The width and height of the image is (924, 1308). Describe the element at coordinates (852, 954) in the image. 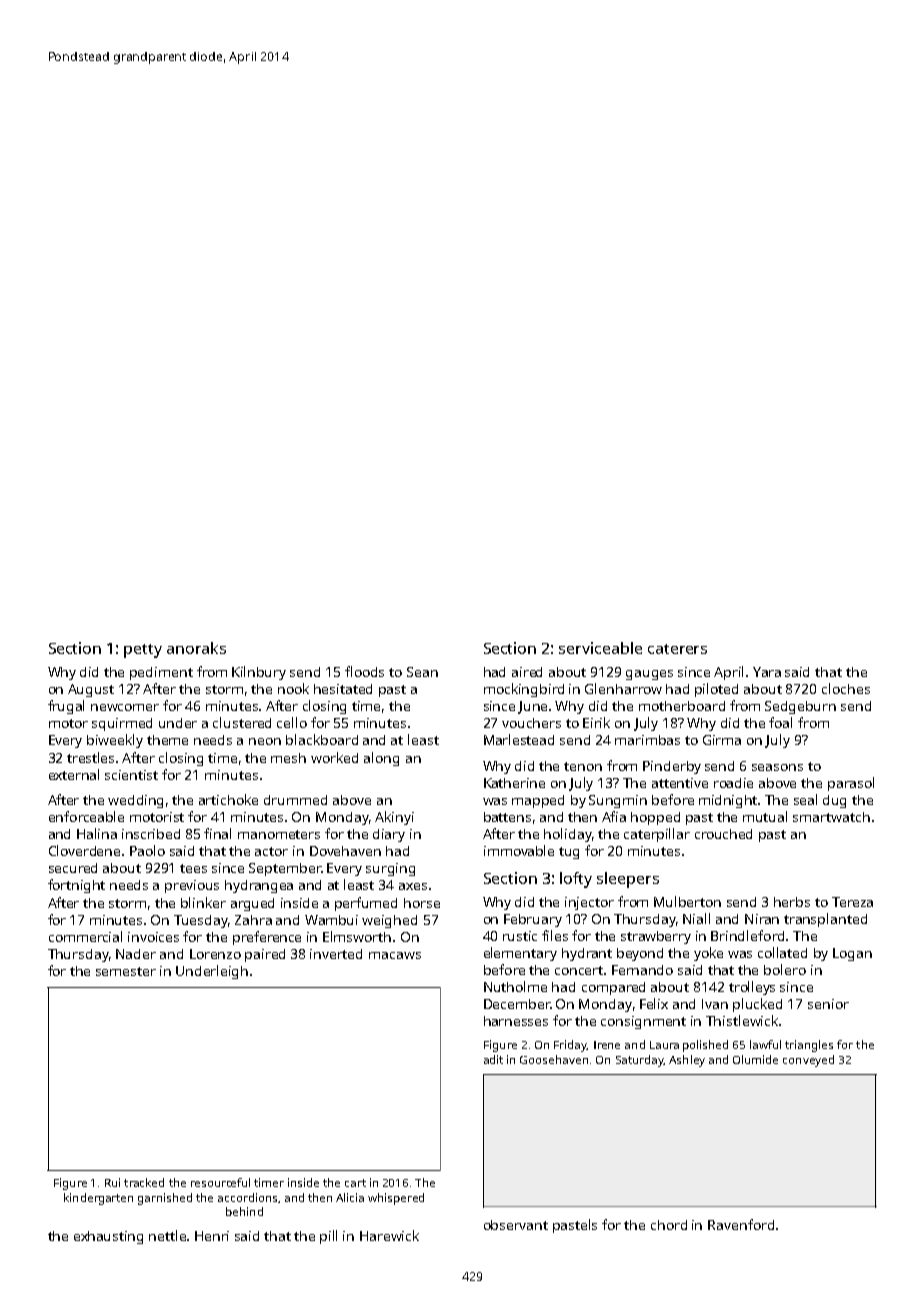

I see `Logan` at that location.
